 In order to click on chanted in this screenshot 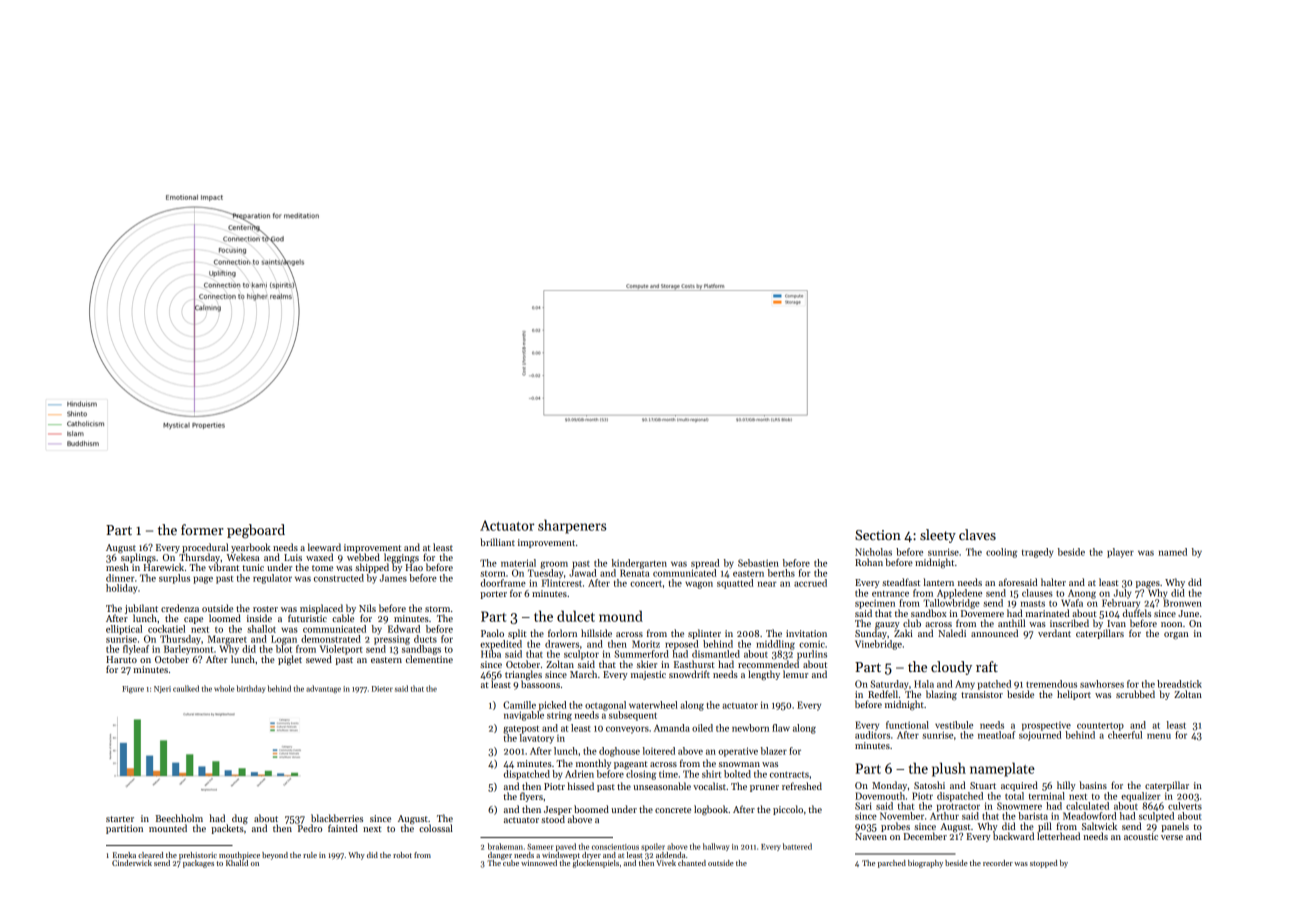, I will do `click(692, 863)`.
